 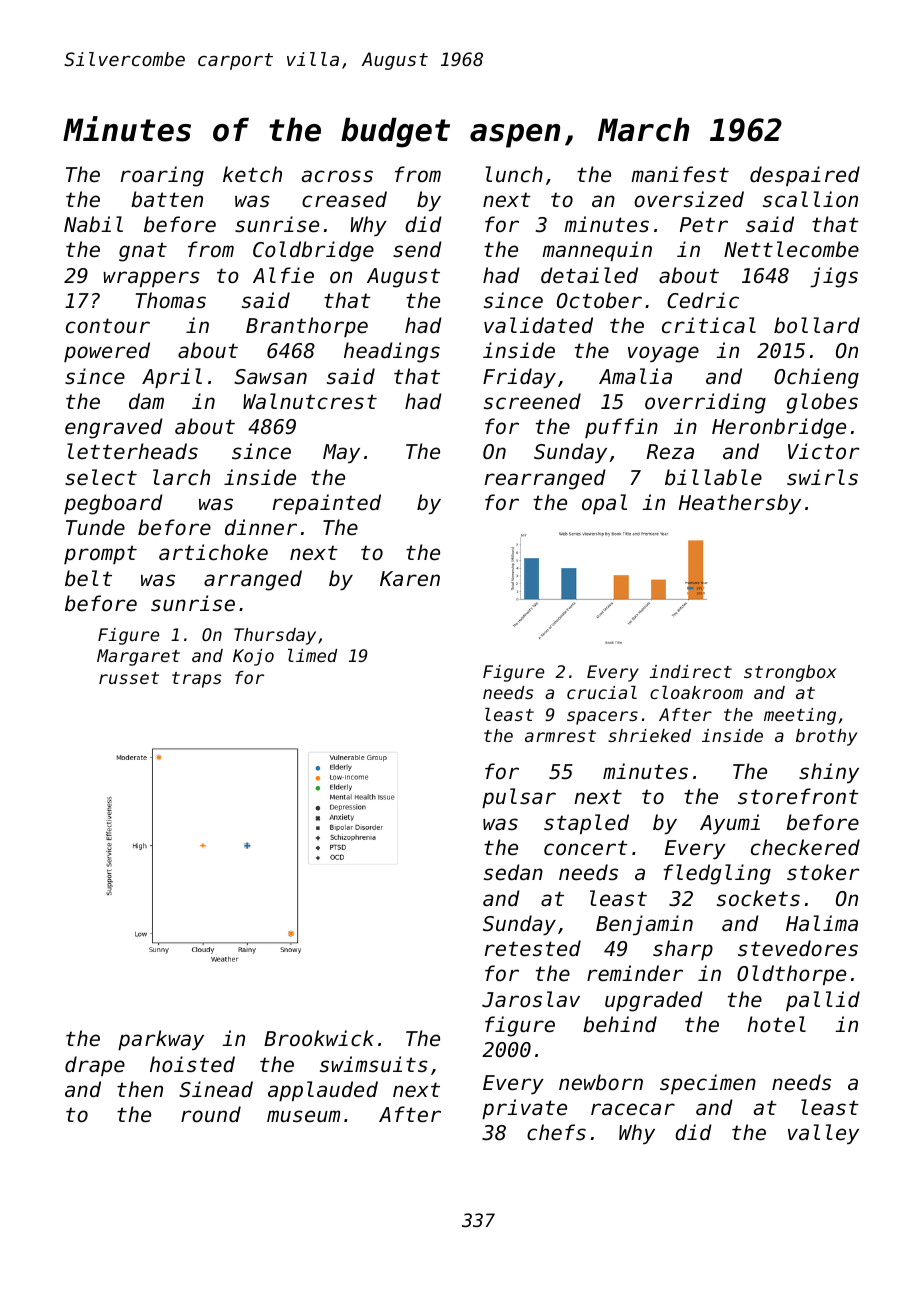 What do you see at coordinates (556, 1132) in the document?
I see `chefs` at bounding box center [556, 1132].
